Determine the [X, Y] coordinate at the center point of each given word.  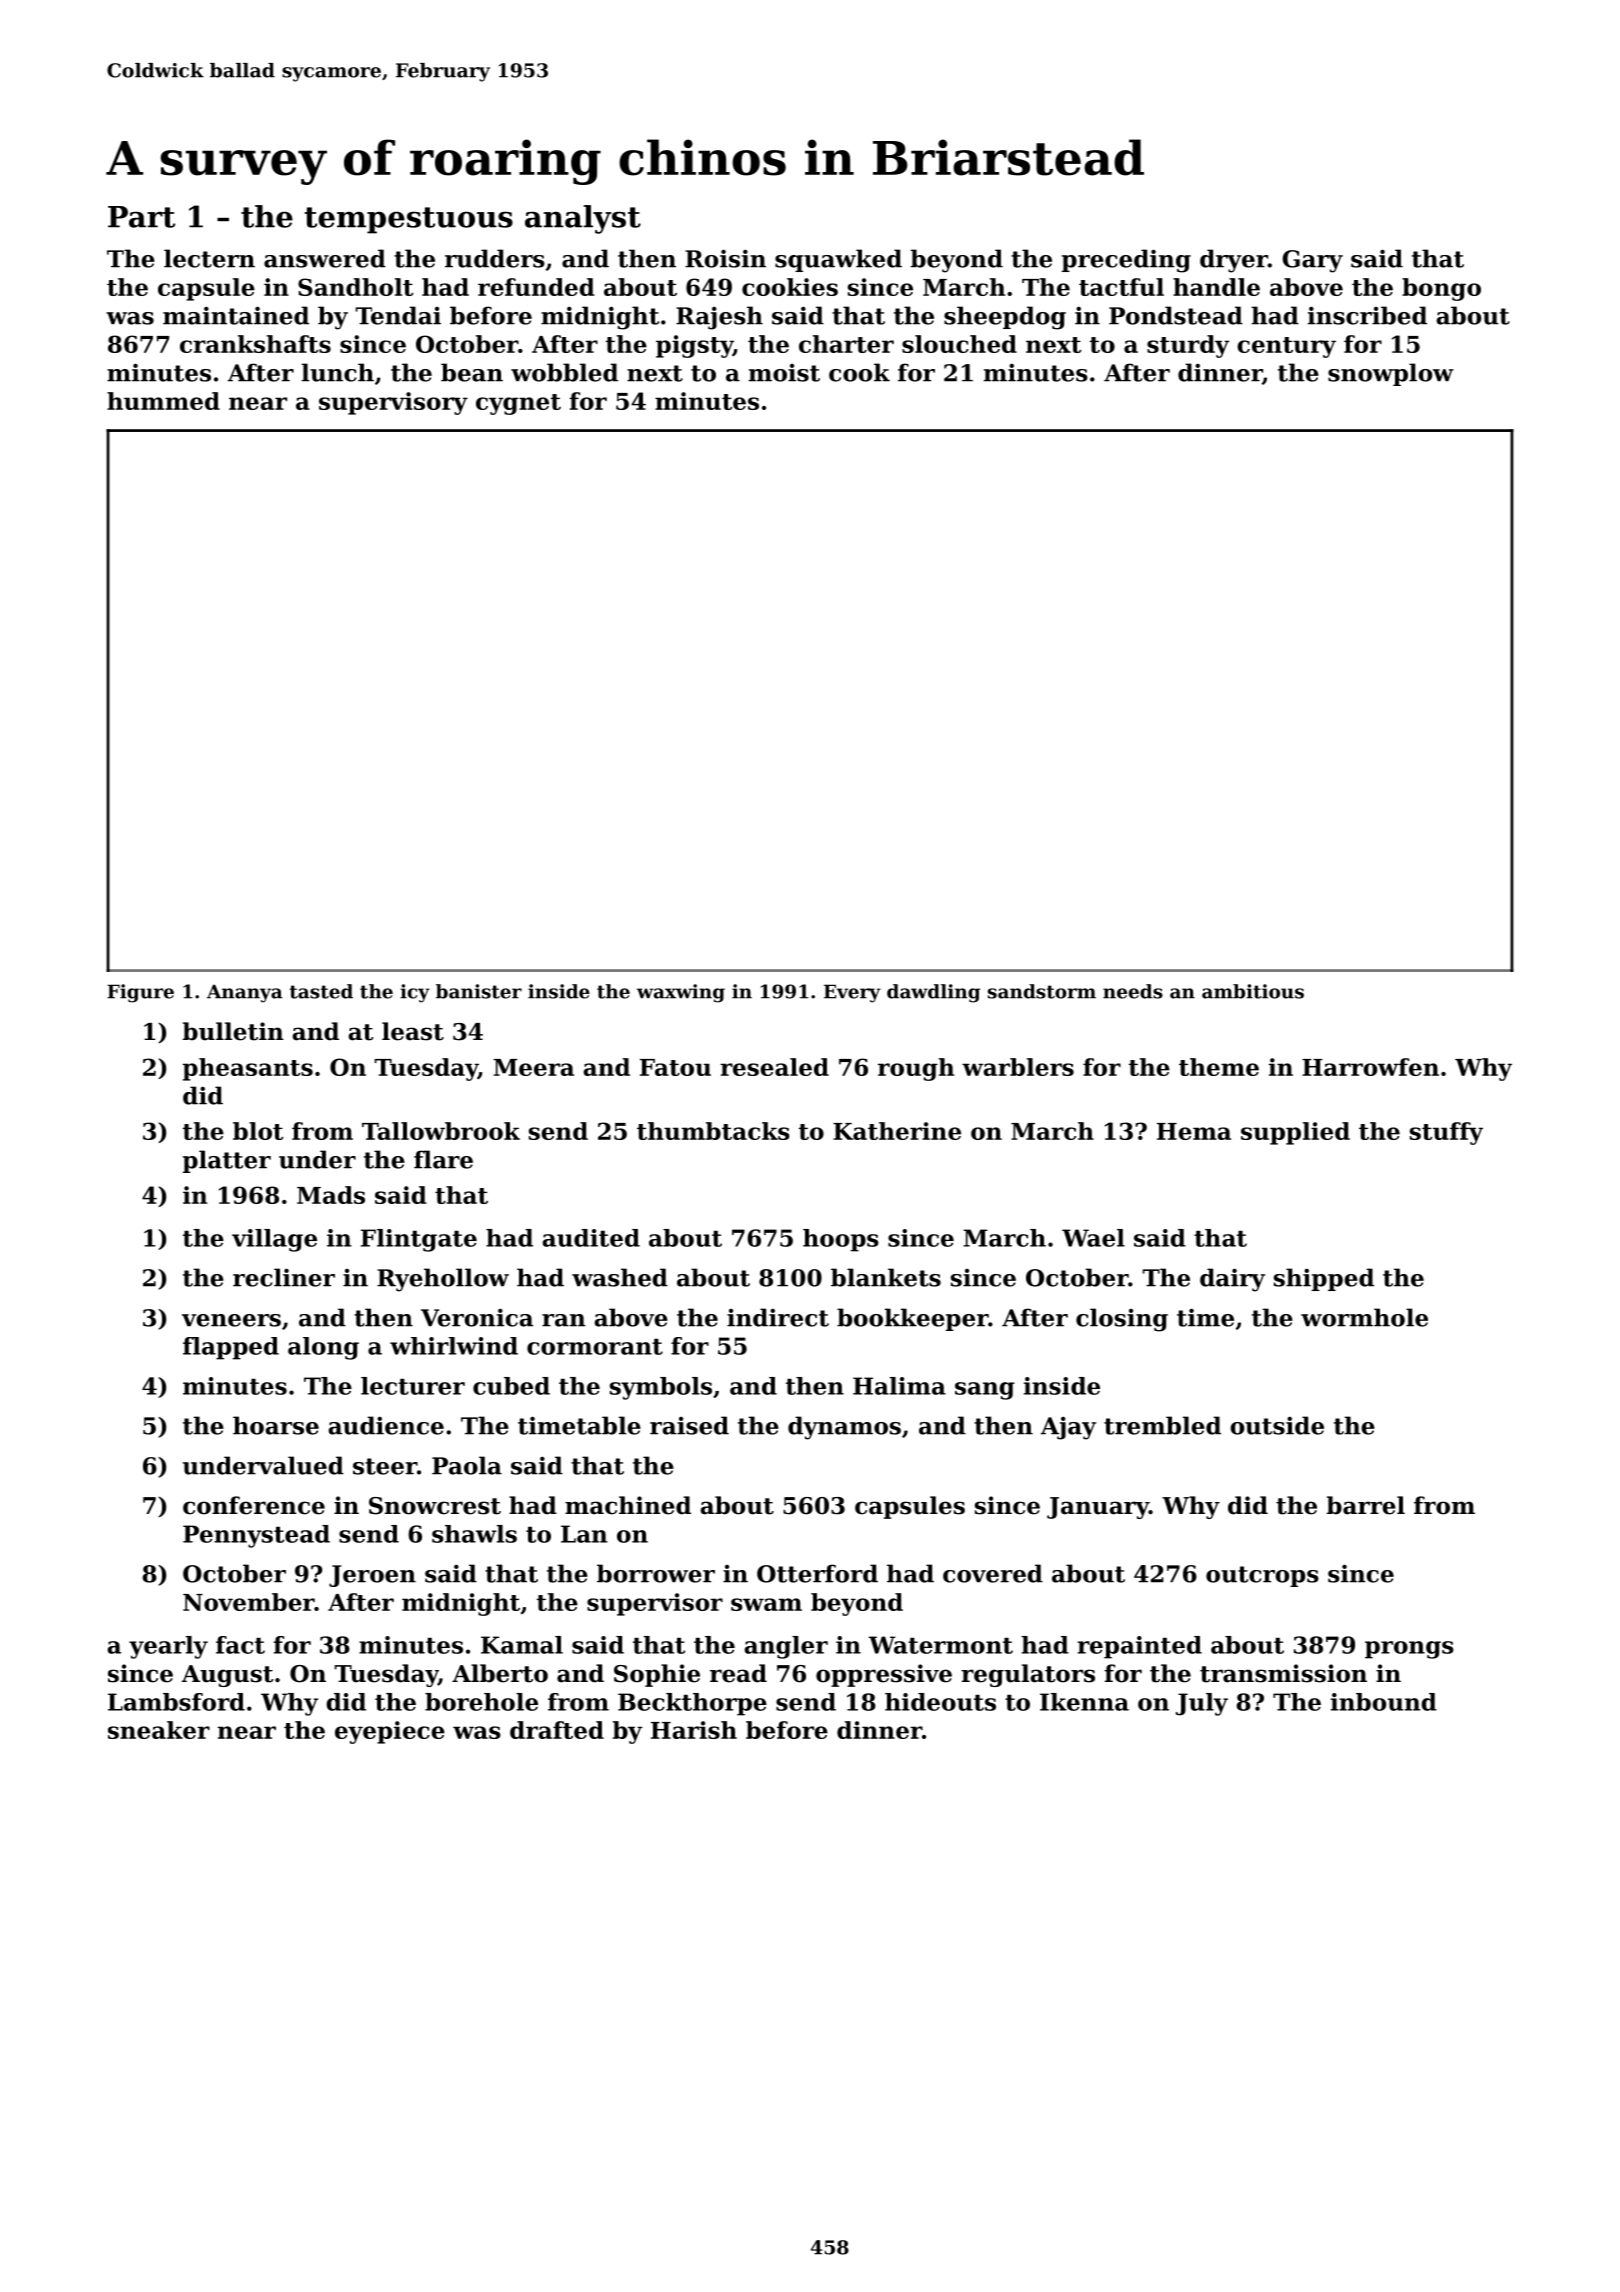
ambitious [1253, 991]
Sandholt [355, 287]
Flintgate [419, 1240]
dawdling [933, 993]
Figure [140, 993]
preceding [1126, 261]
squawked [838, 260]
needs [1133, 991]
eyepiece [390, 1732]
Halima [899, 1386]
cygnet [518, 404]
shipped [1324, 1279]
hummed [163, 401]
